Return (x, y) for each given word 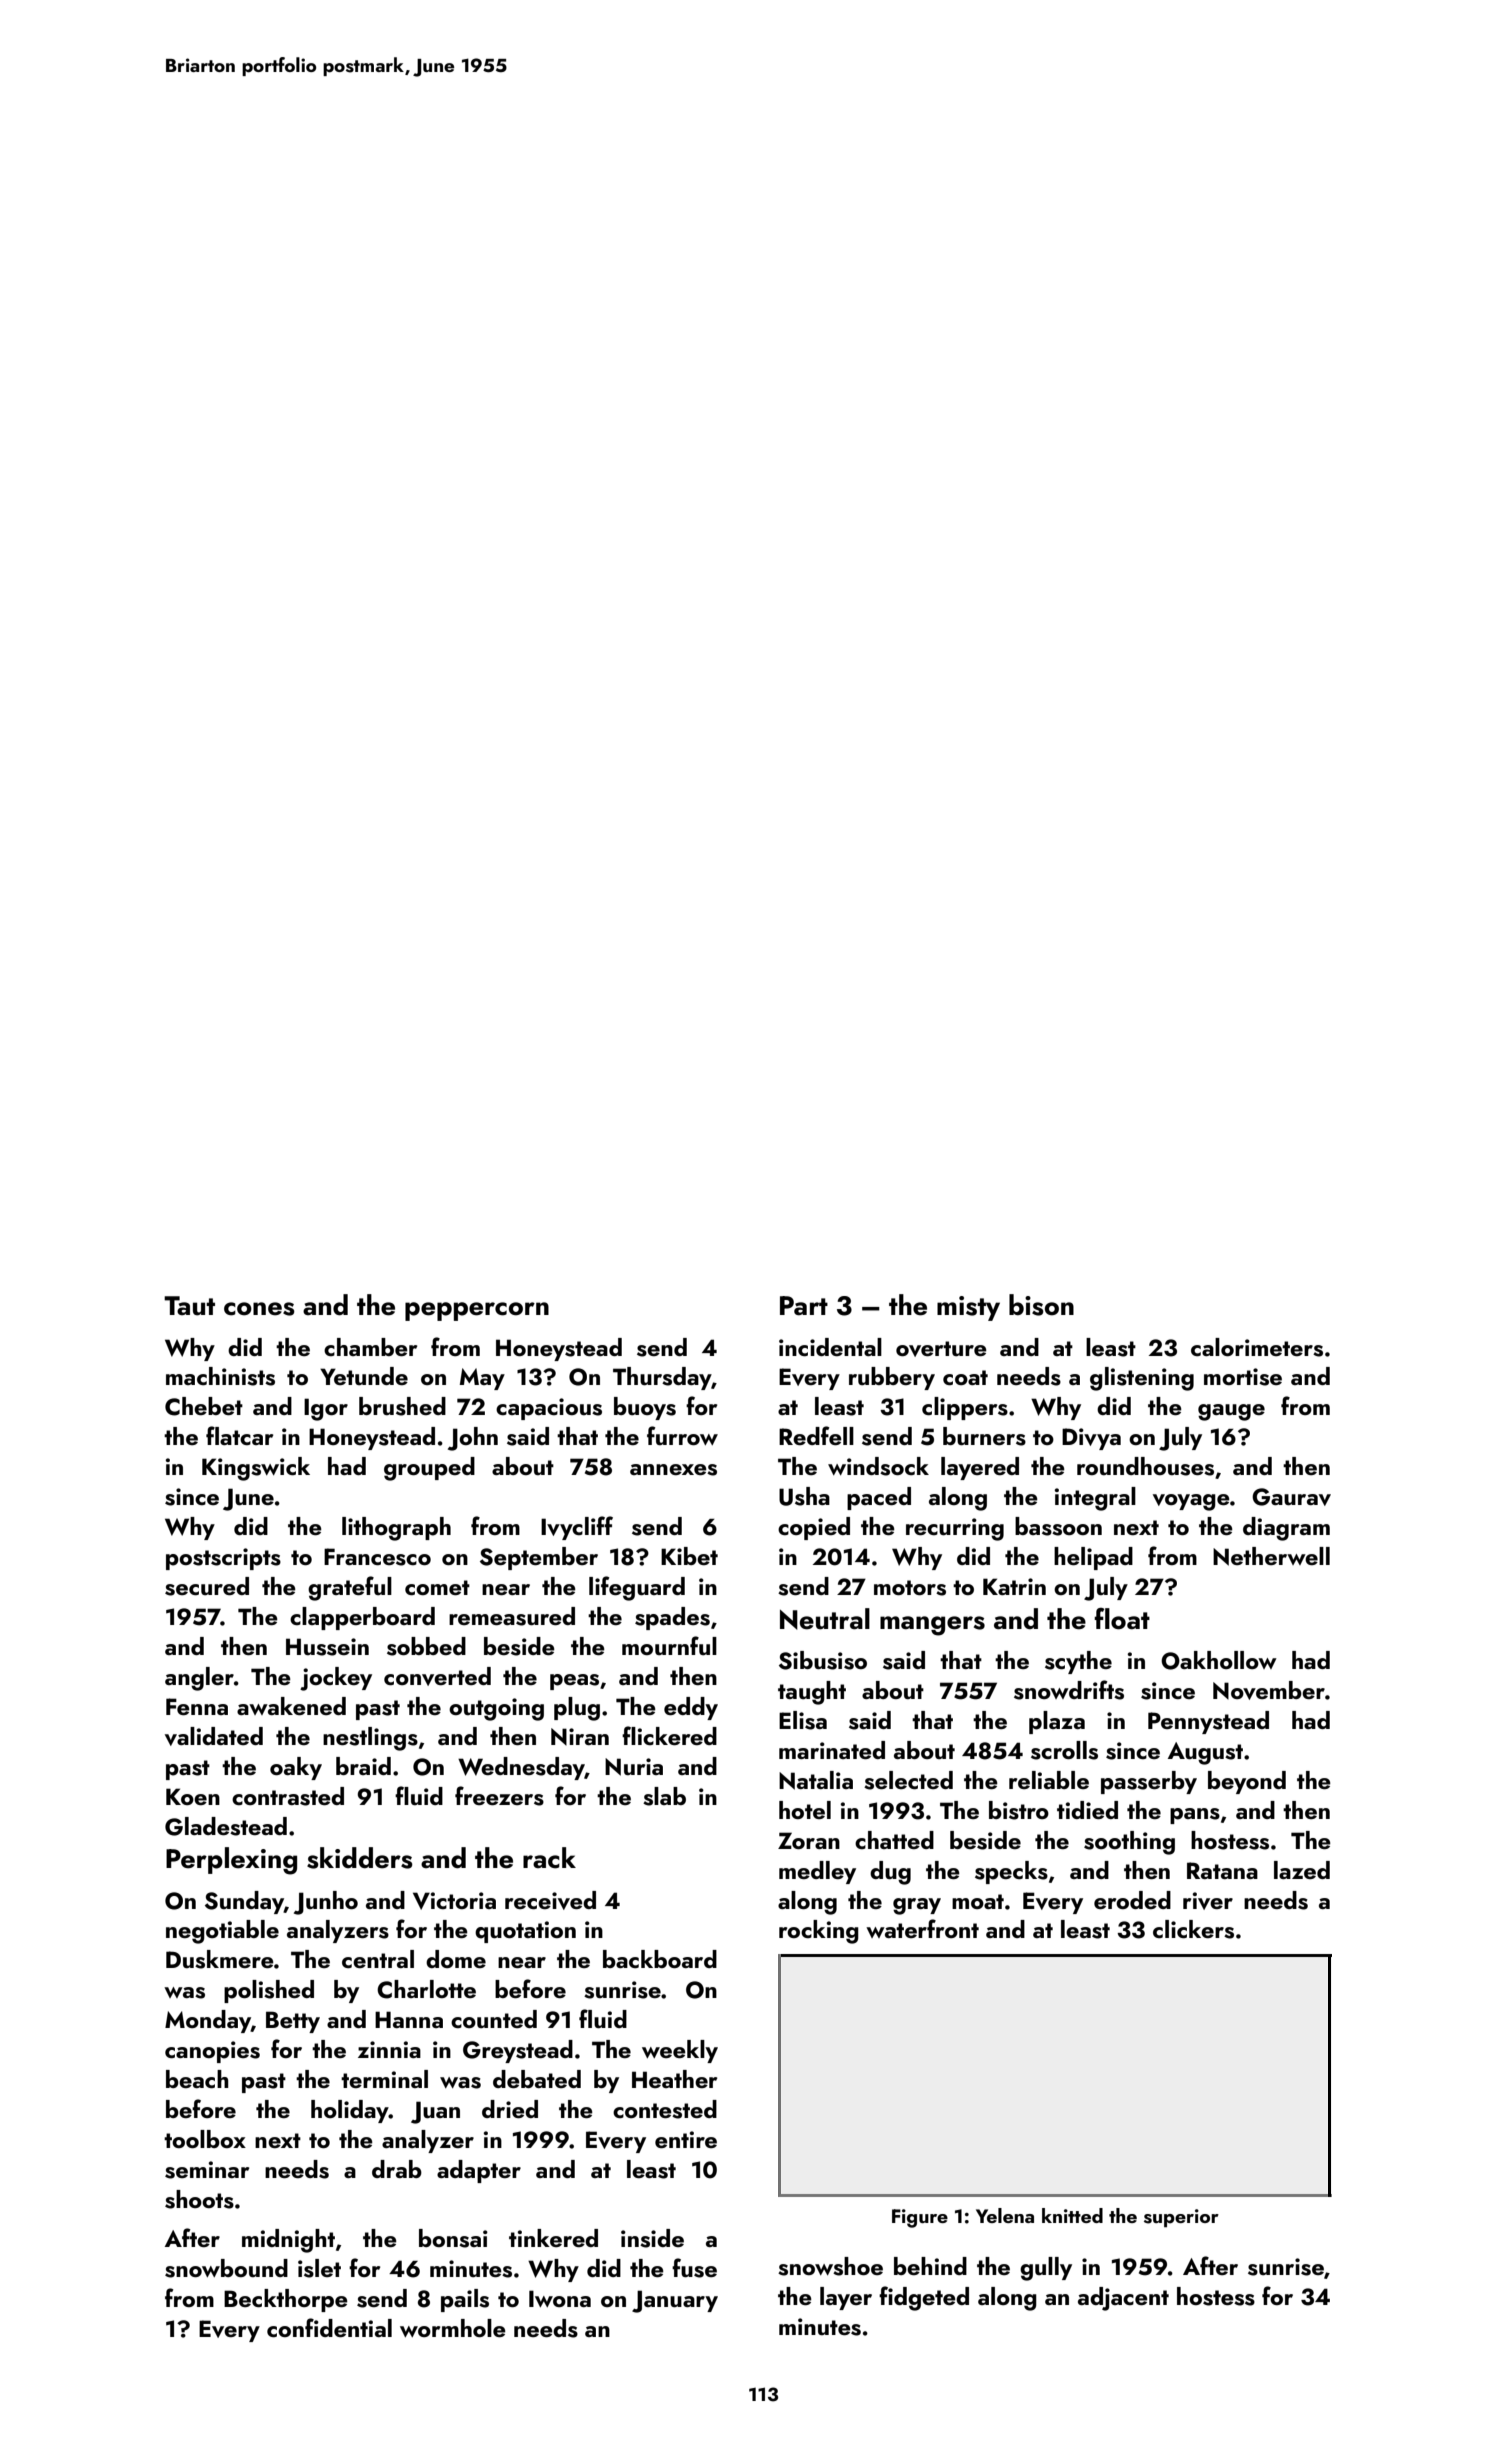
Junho (326, 1903)
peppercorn (477, 1311)
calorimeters (1257, 1347)
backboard (660, 1959)
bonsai (453, 2238)
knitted (1072, 2215)
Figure (920, 2218)
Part (804, 1306)
